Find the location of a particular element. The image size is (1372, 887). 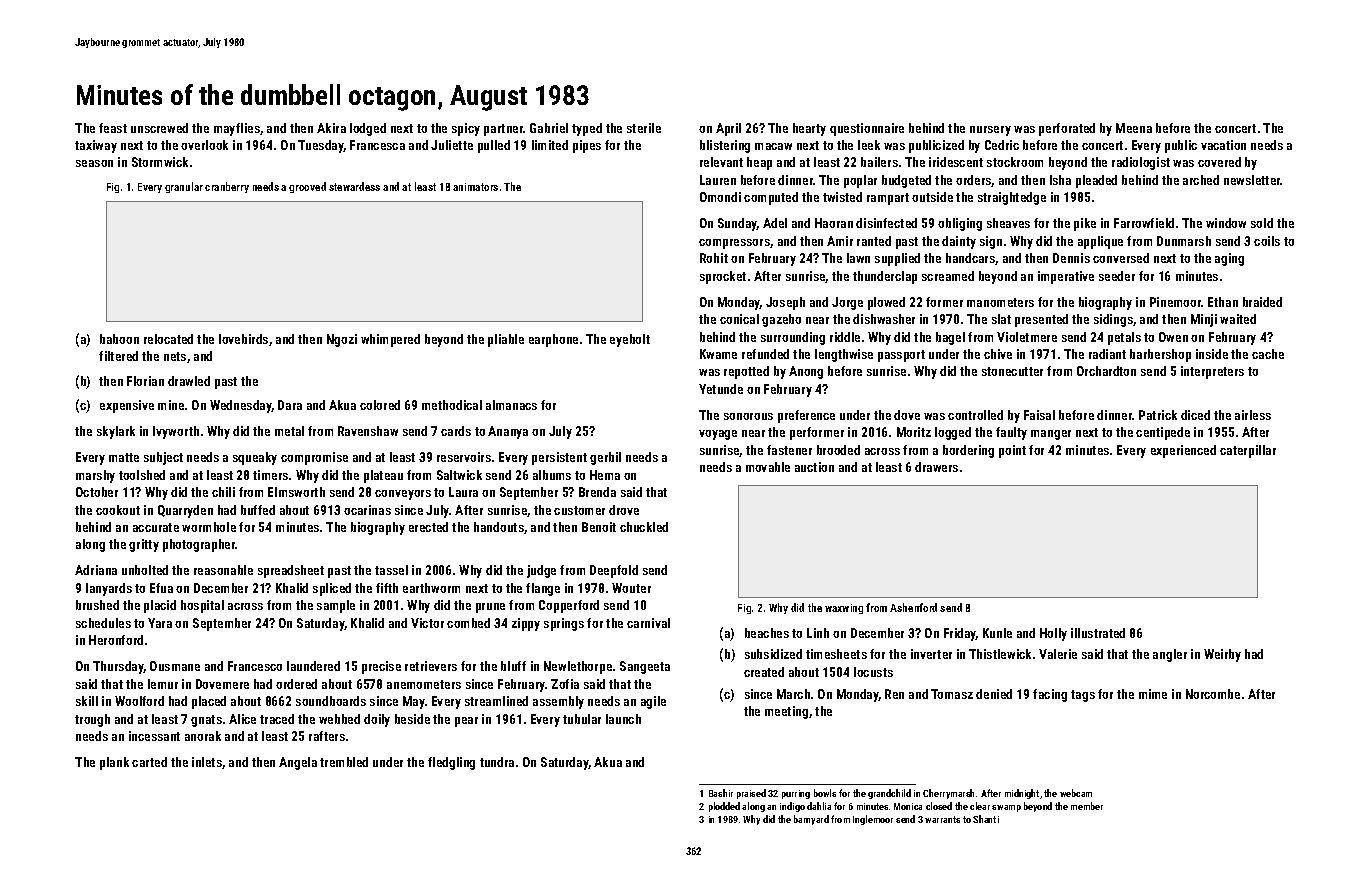

taxiway is located at coordinates (96, 146).
